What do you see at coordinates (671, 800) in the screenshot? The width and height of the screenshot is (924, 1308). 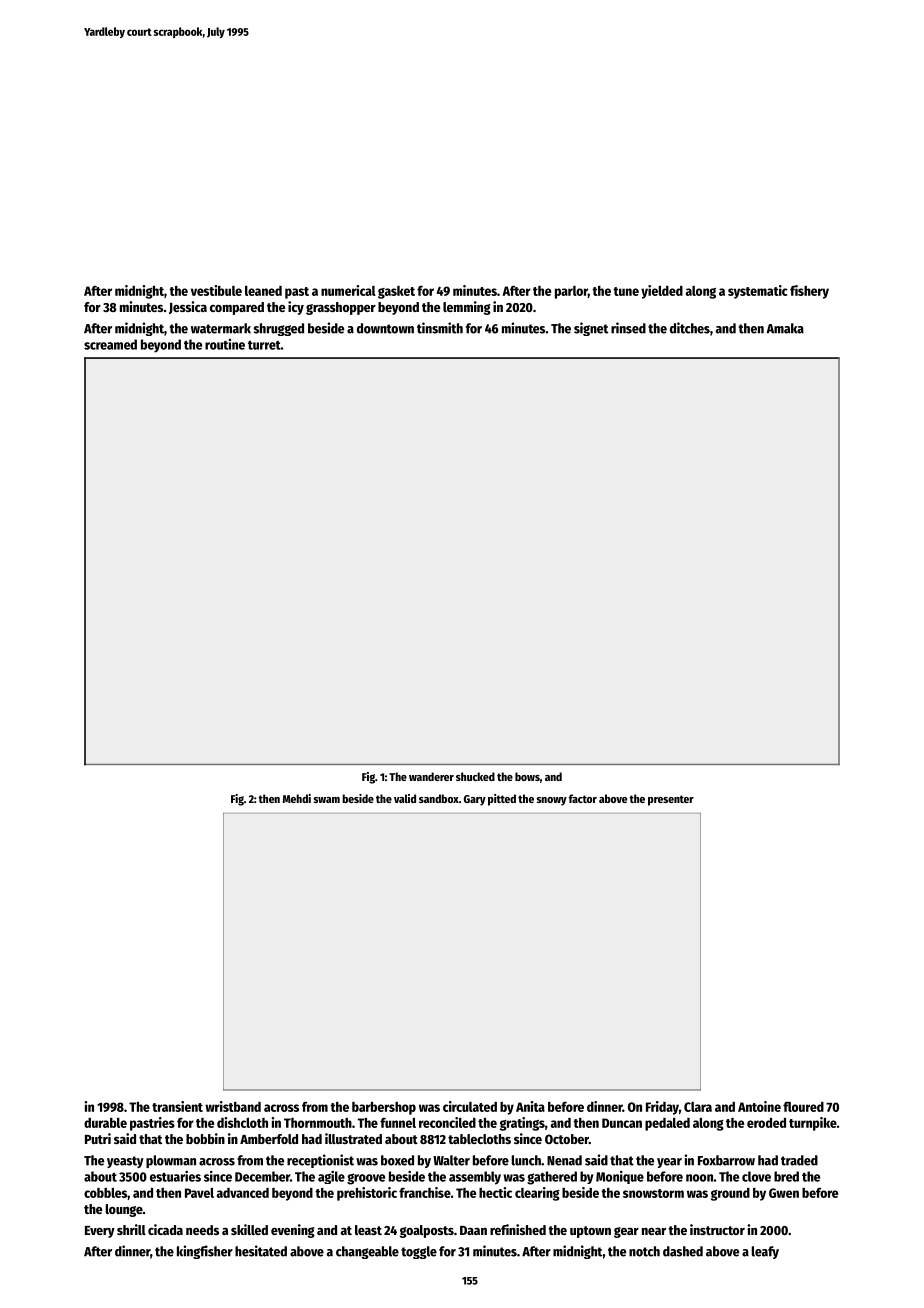 I see `presenter` at bounding box center [671, 800].
